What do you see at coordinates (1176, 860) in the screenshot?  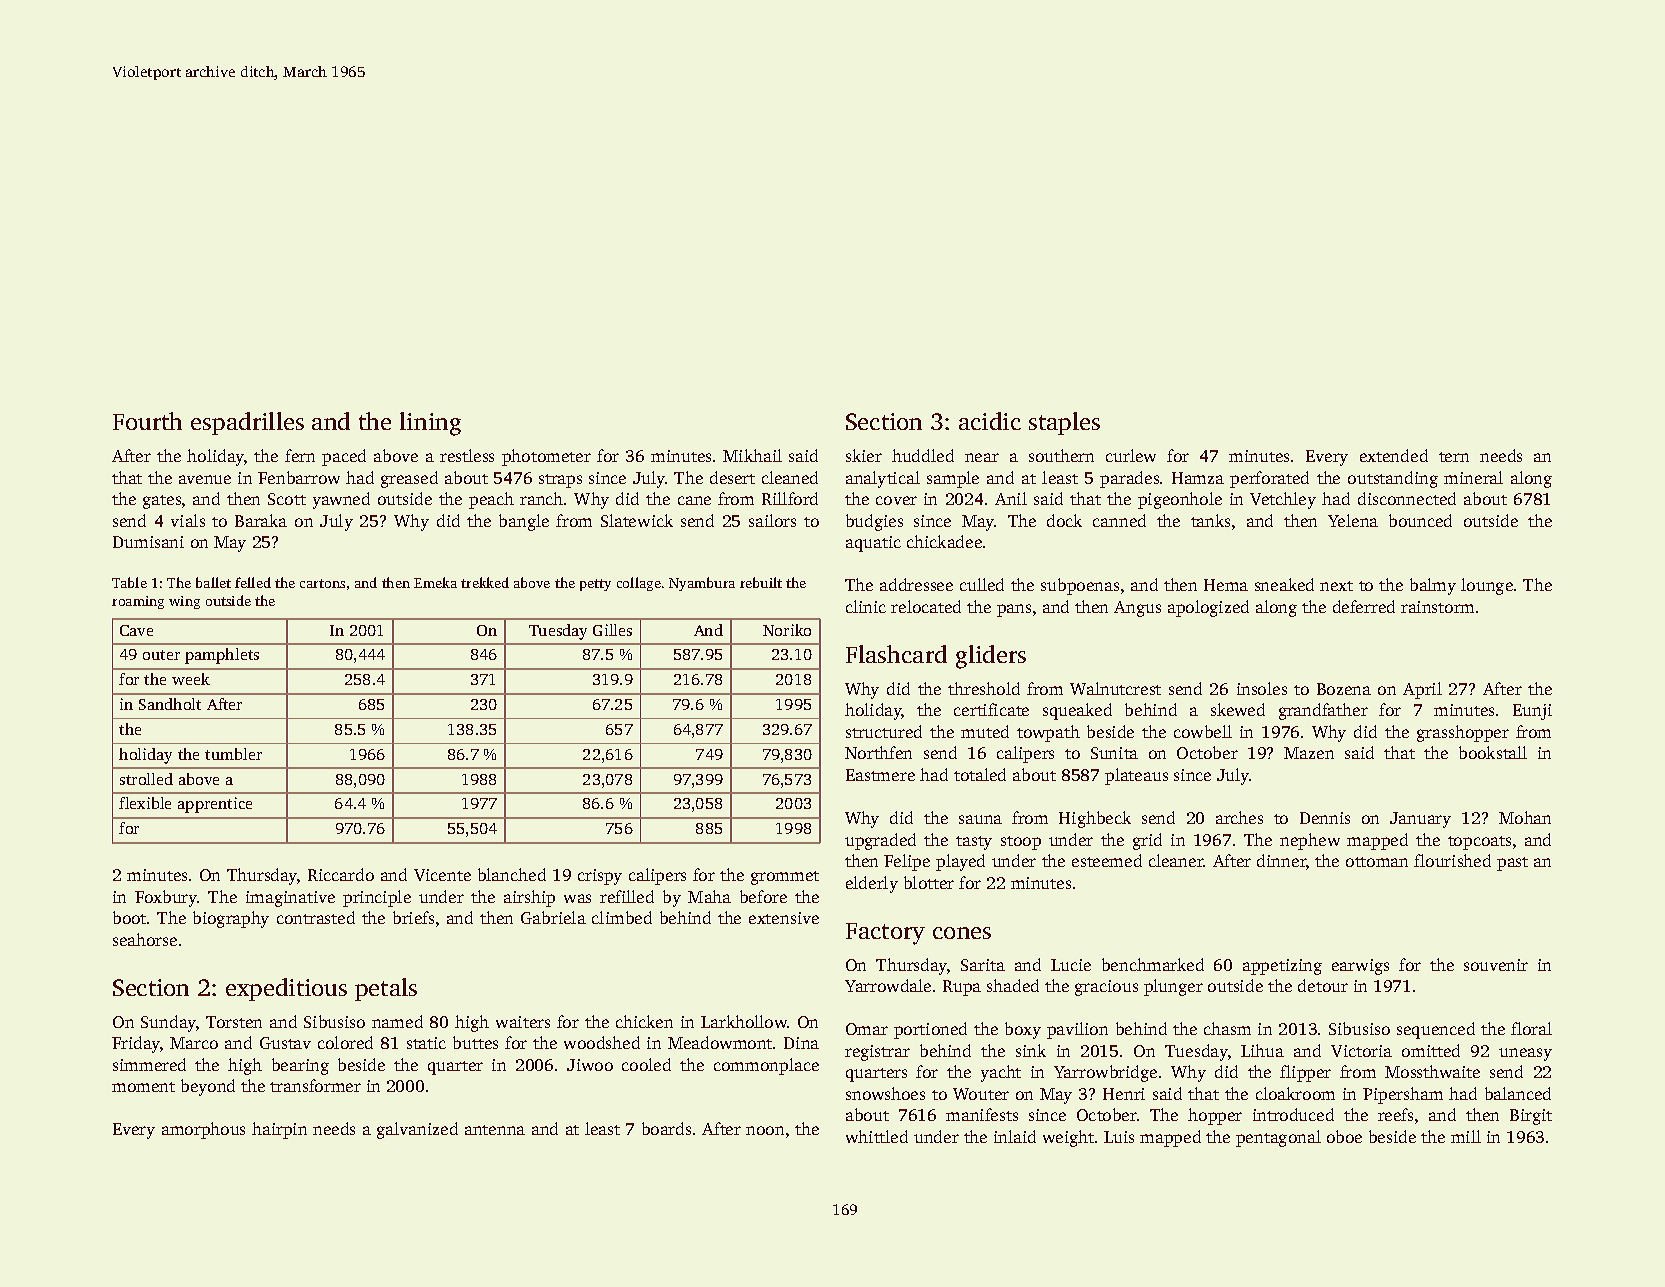 I see `cleaner` at bounding box center [1176, 860].
